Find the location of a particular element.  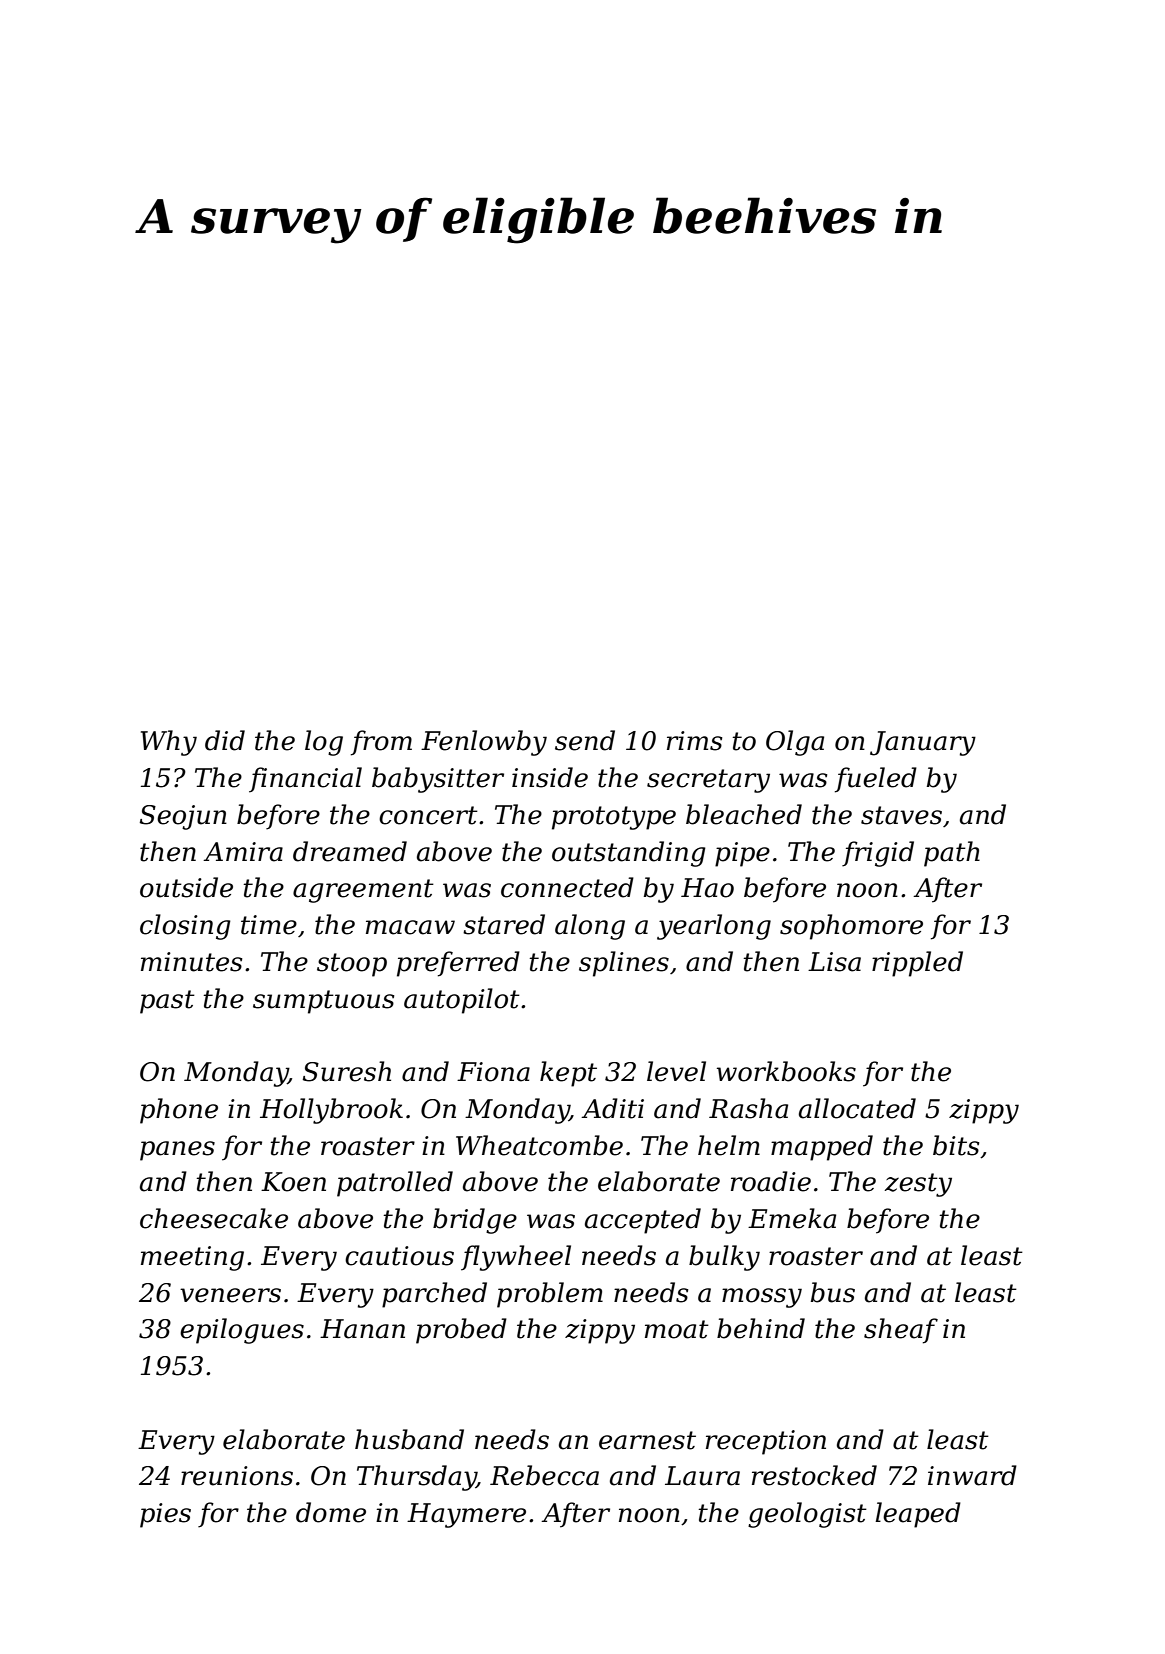

Hanan is located at coordinates (362, 1329).
